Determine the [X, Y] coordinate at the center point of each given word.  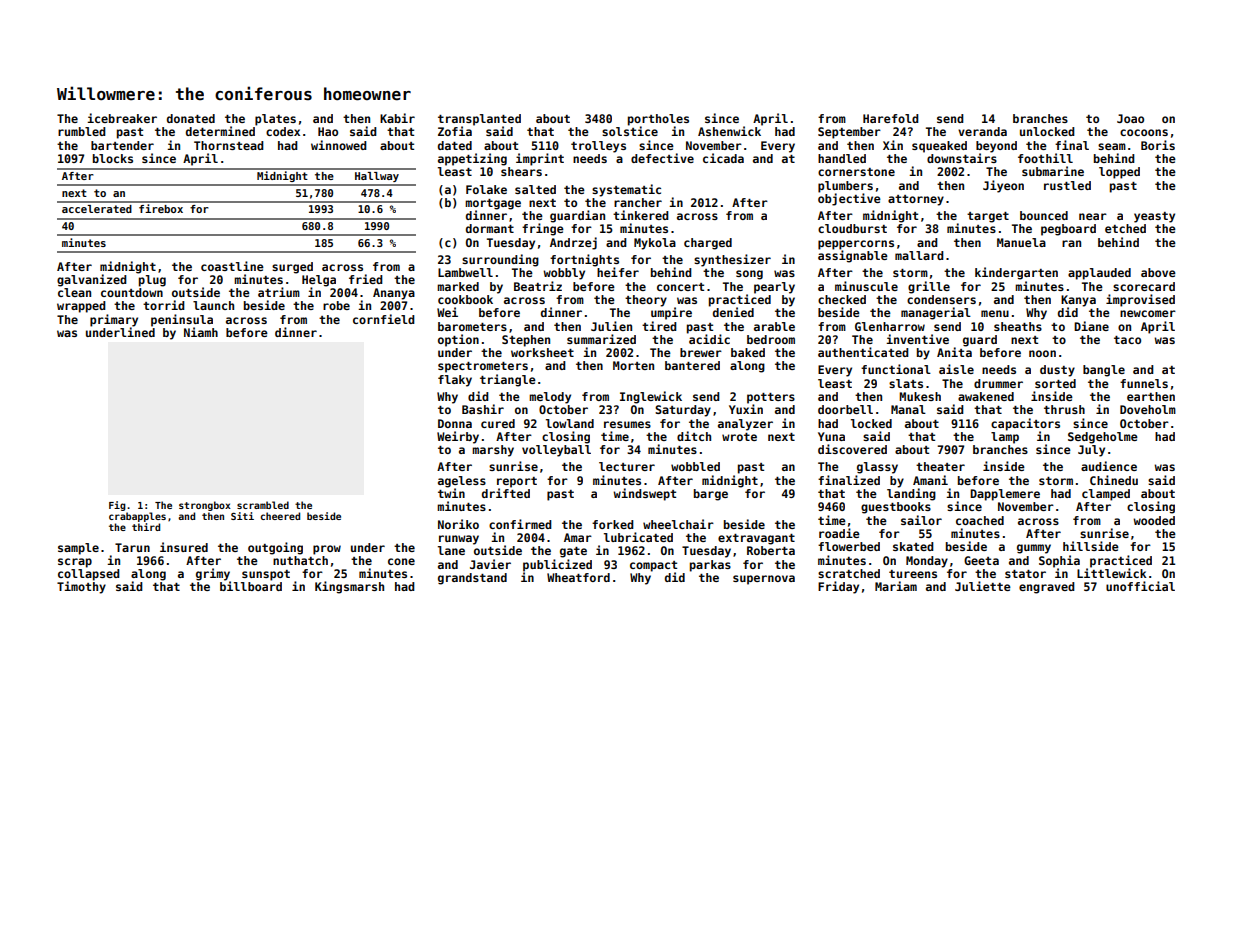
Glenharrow [890, 326]
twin [451, 493]
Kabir [397, 118]
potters [771, 398]
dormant [490, 228]
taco [1127, 340]
